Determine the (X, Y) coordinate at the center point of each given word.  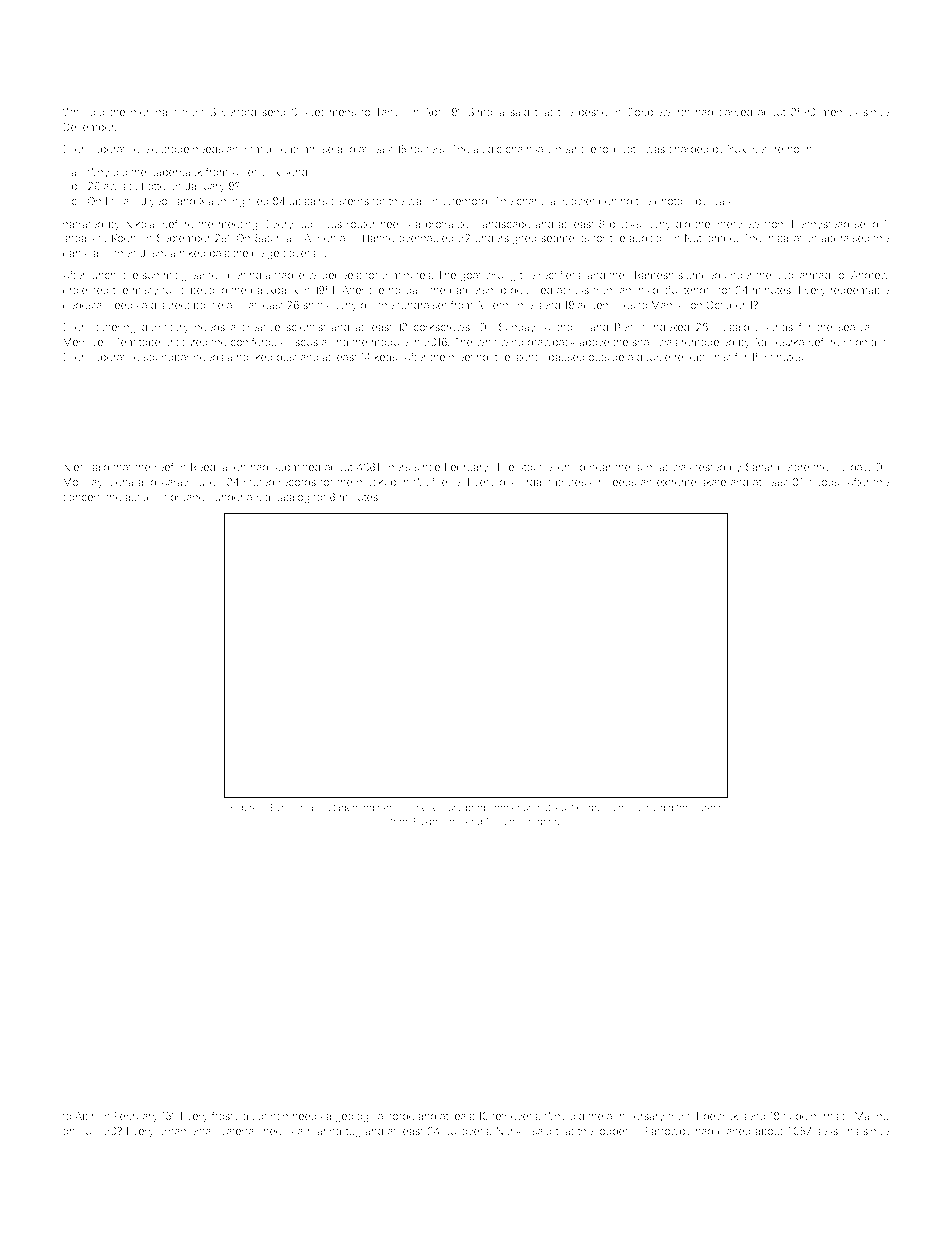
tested (710, 467)
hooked (254, 357)
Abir (84, 1116)
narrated (83, 224)
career (707, 808)
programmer (493, 809)
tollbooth (620, 149)
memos (839, 113)
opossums (608, 809)
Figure (244, 808)
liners (397, 467)
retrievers (515, 1116)
